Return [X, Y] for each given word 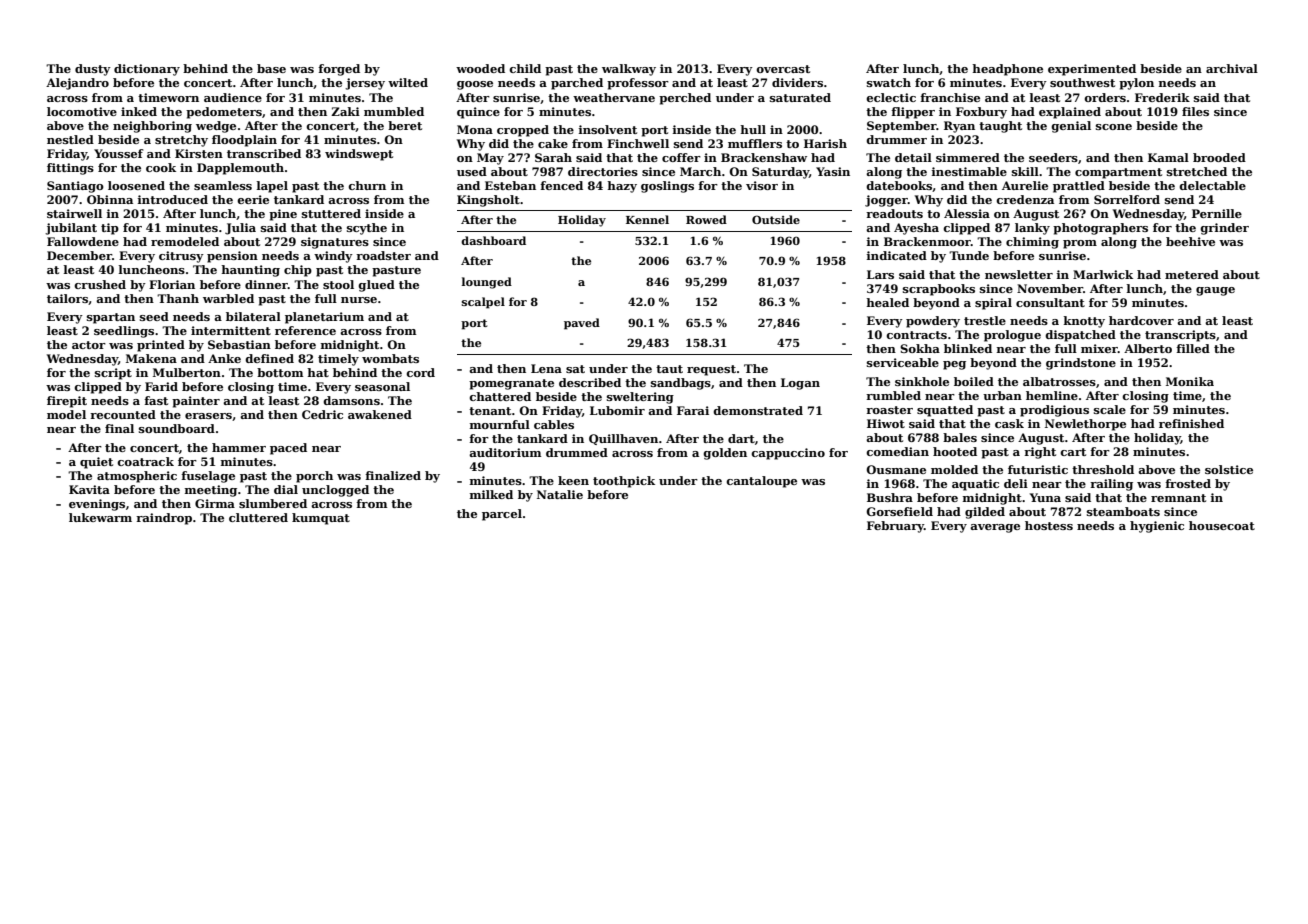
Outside [776, 219]
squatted [945, 411]
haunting [250, 271]
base [271, 68]
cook [161, 167]
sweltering [640, 398]
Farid [161, 386]
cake [553, 143]
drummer [896, 139]
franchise [950, 97]
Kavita [89, 489]
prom [1080, 244]
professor [638, 84]
